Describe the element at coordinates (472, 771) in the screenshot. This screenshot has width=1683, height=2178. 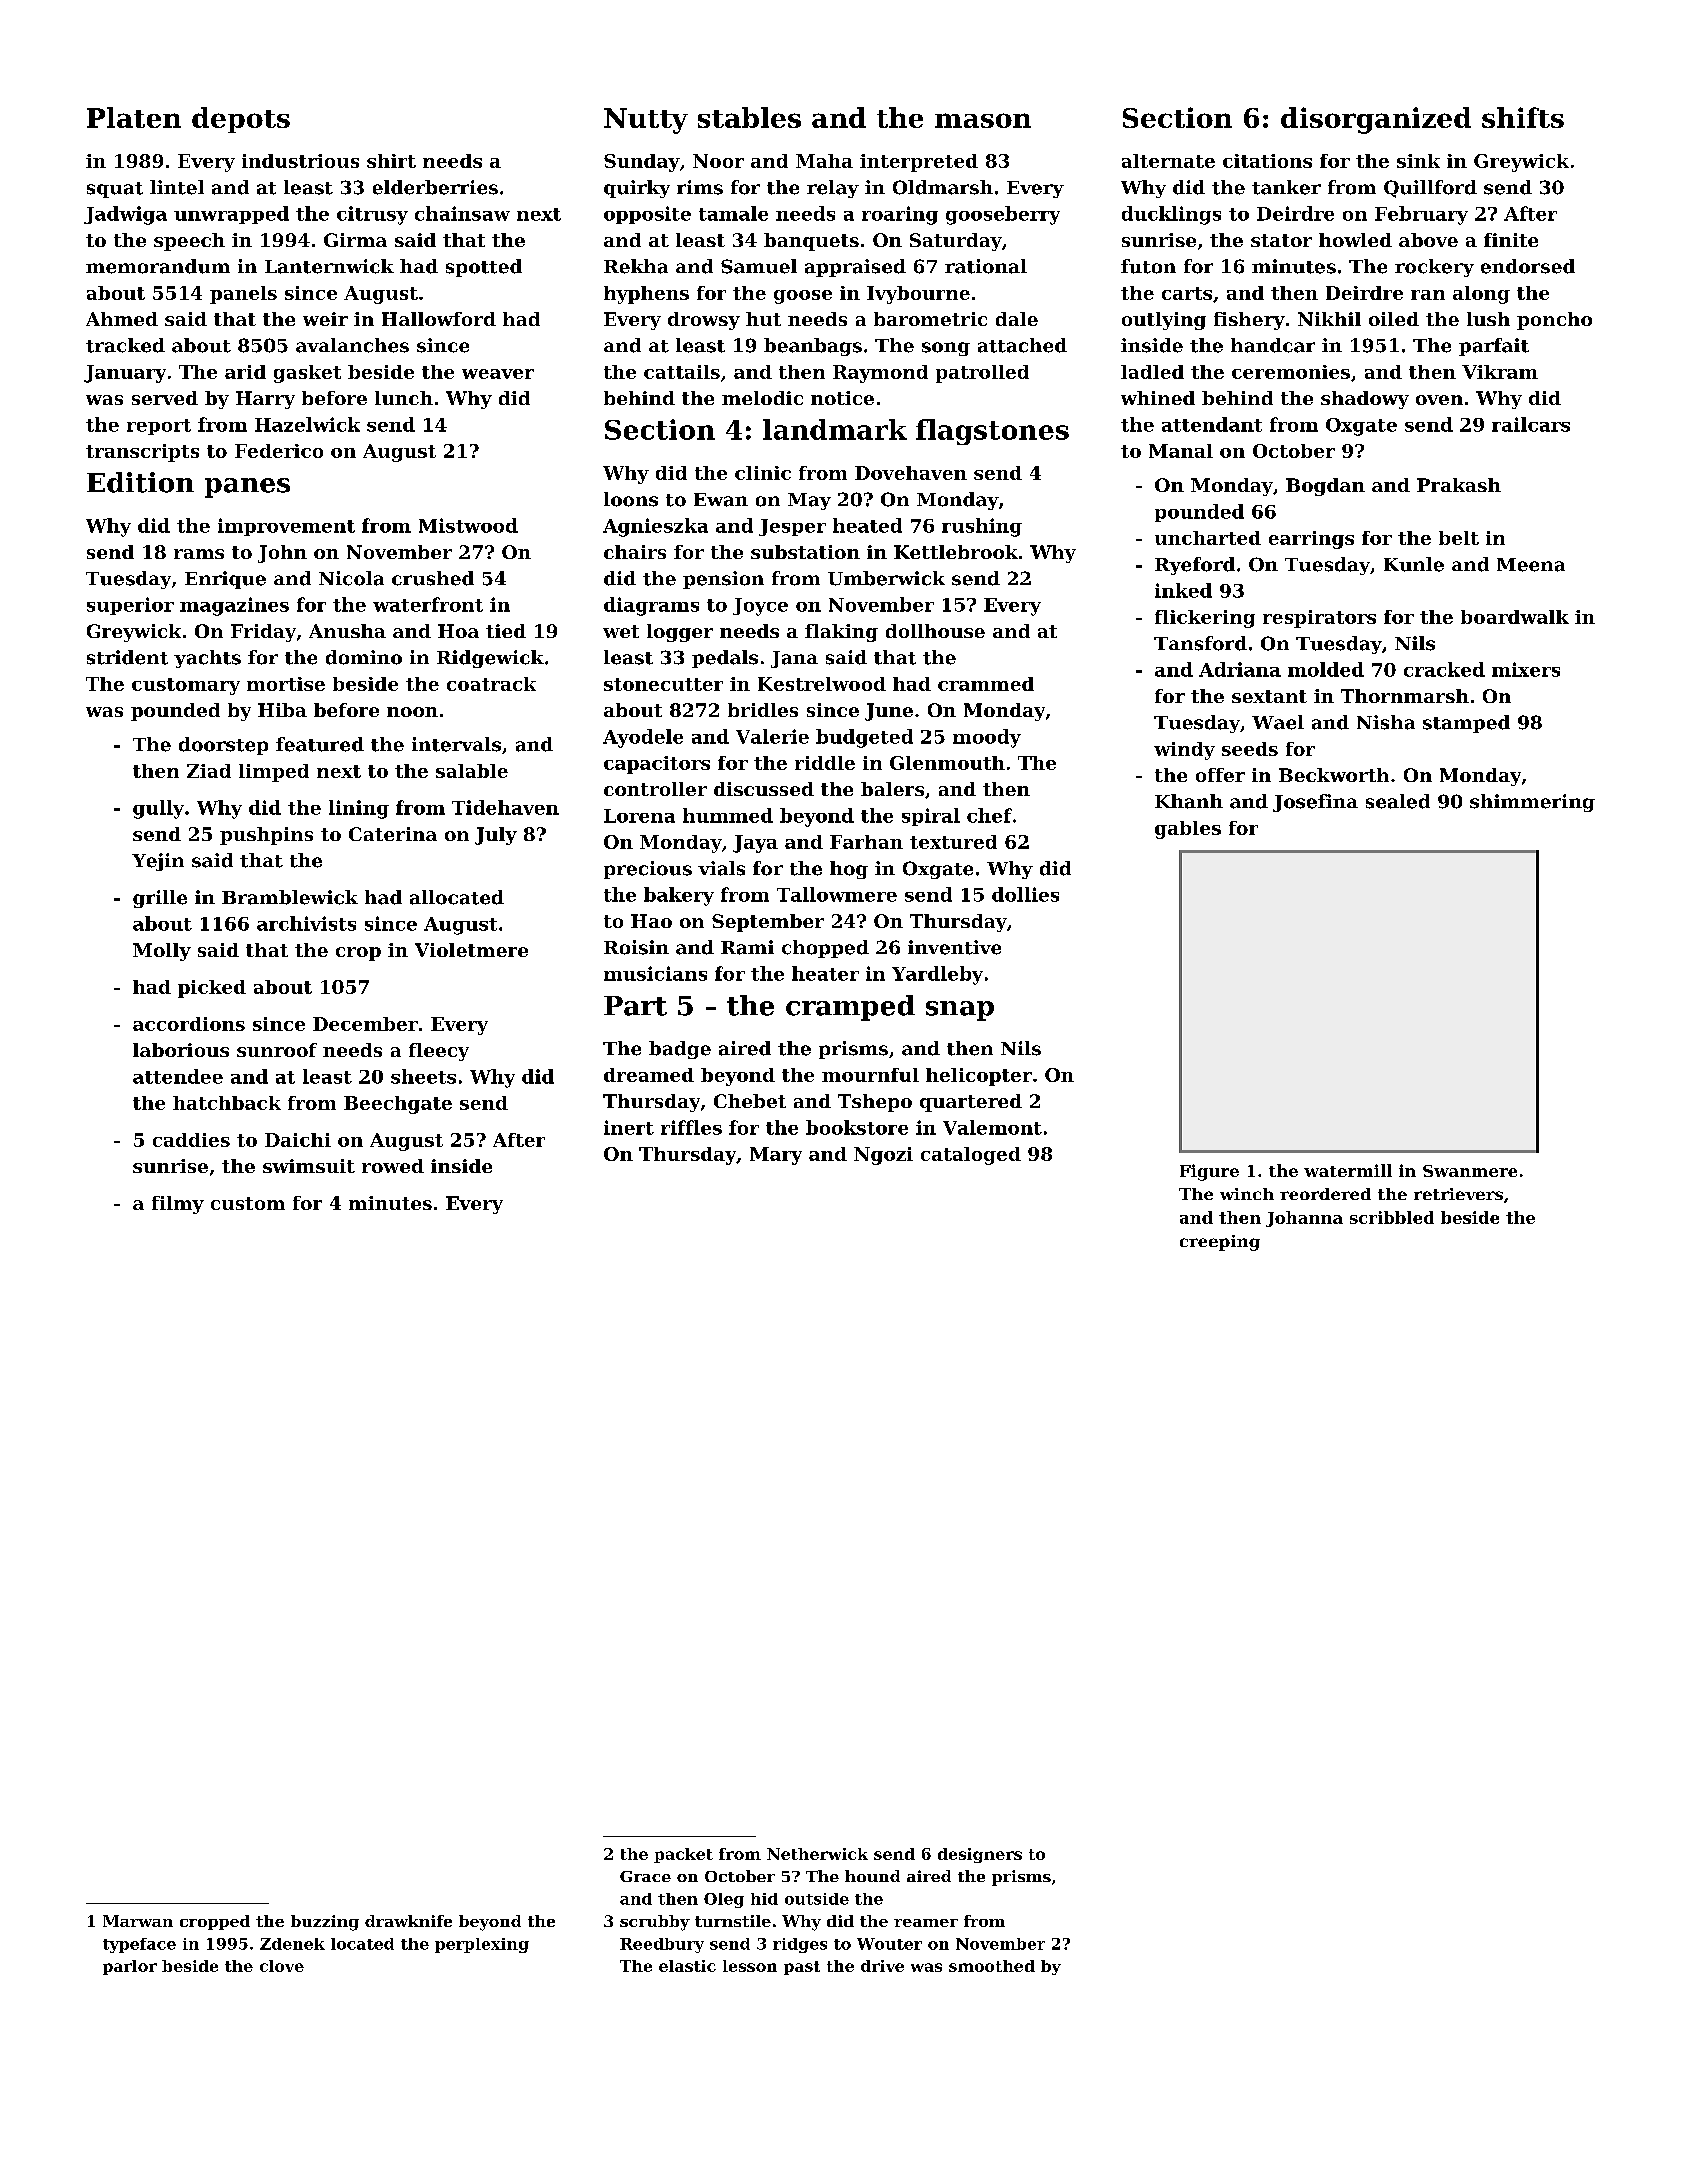
I see `salable` at that location.
